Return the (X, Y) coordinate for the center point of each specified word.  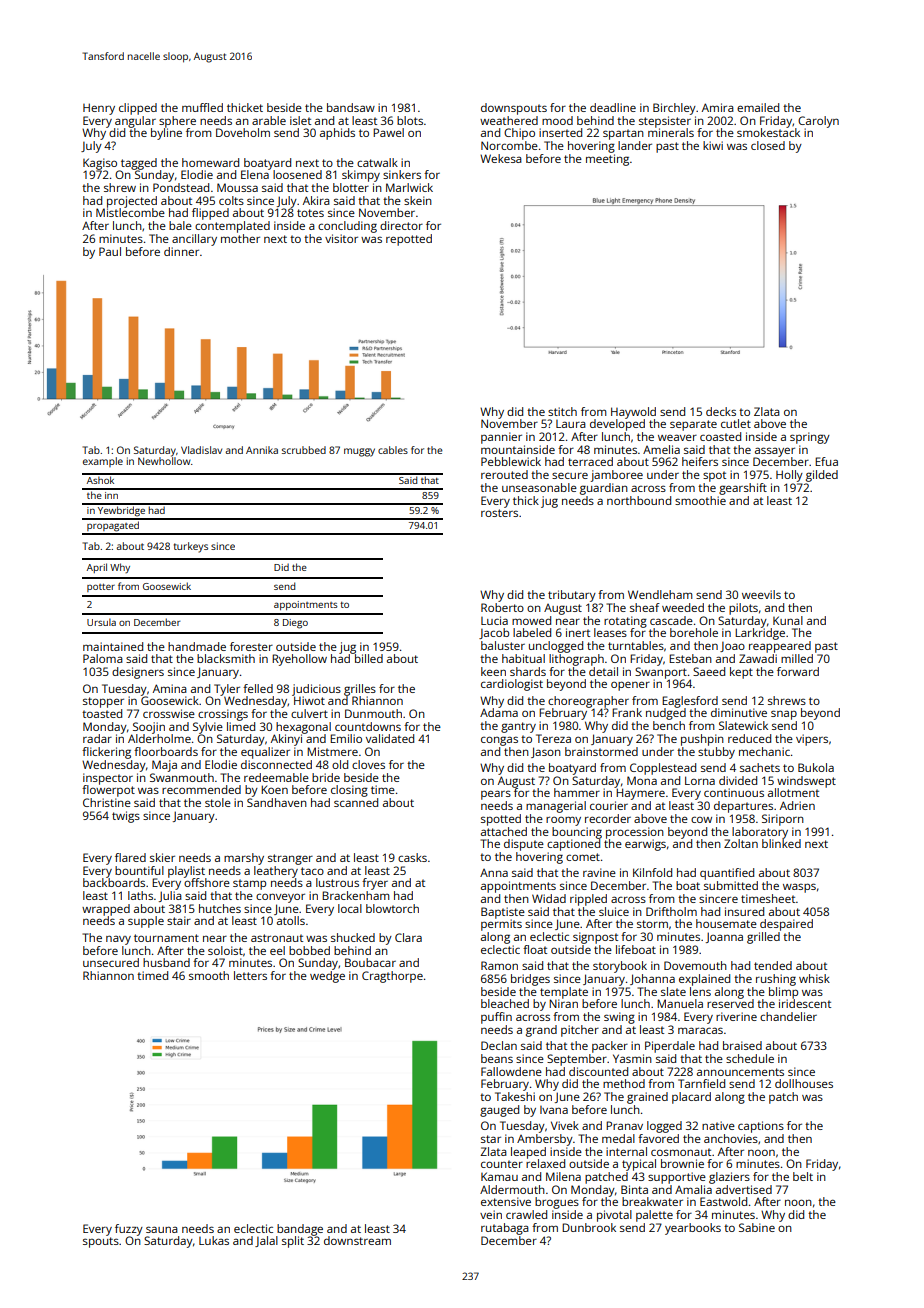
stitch (562, 411)
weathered (509, 120)
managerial (556, 807)
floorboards (166, 751)
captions (761, 1127)
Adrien (797, 805)
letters (250, 975)
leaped (528, 1153)
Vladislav (201, 450)
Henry (99, 109)
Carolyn (818, 122)
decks (721, 411)
